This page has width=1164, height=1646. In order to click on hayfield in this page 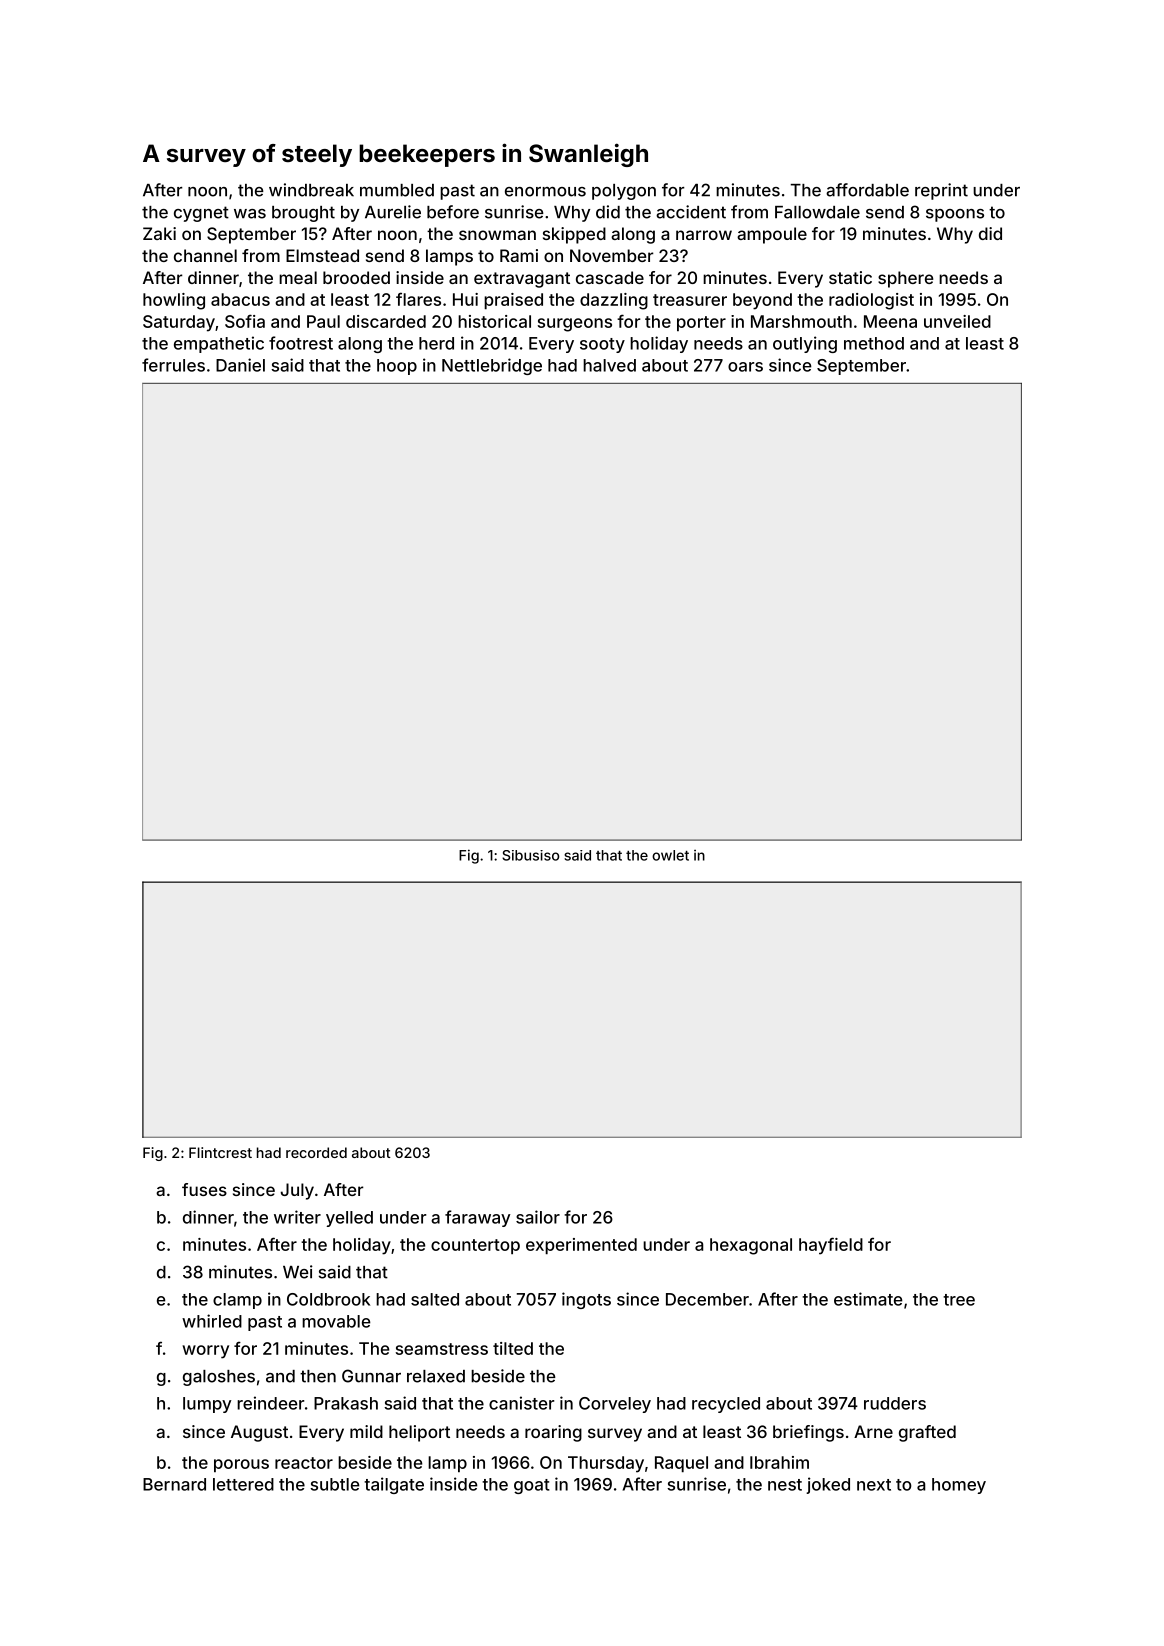, I will do `click(831, 1246)`.
